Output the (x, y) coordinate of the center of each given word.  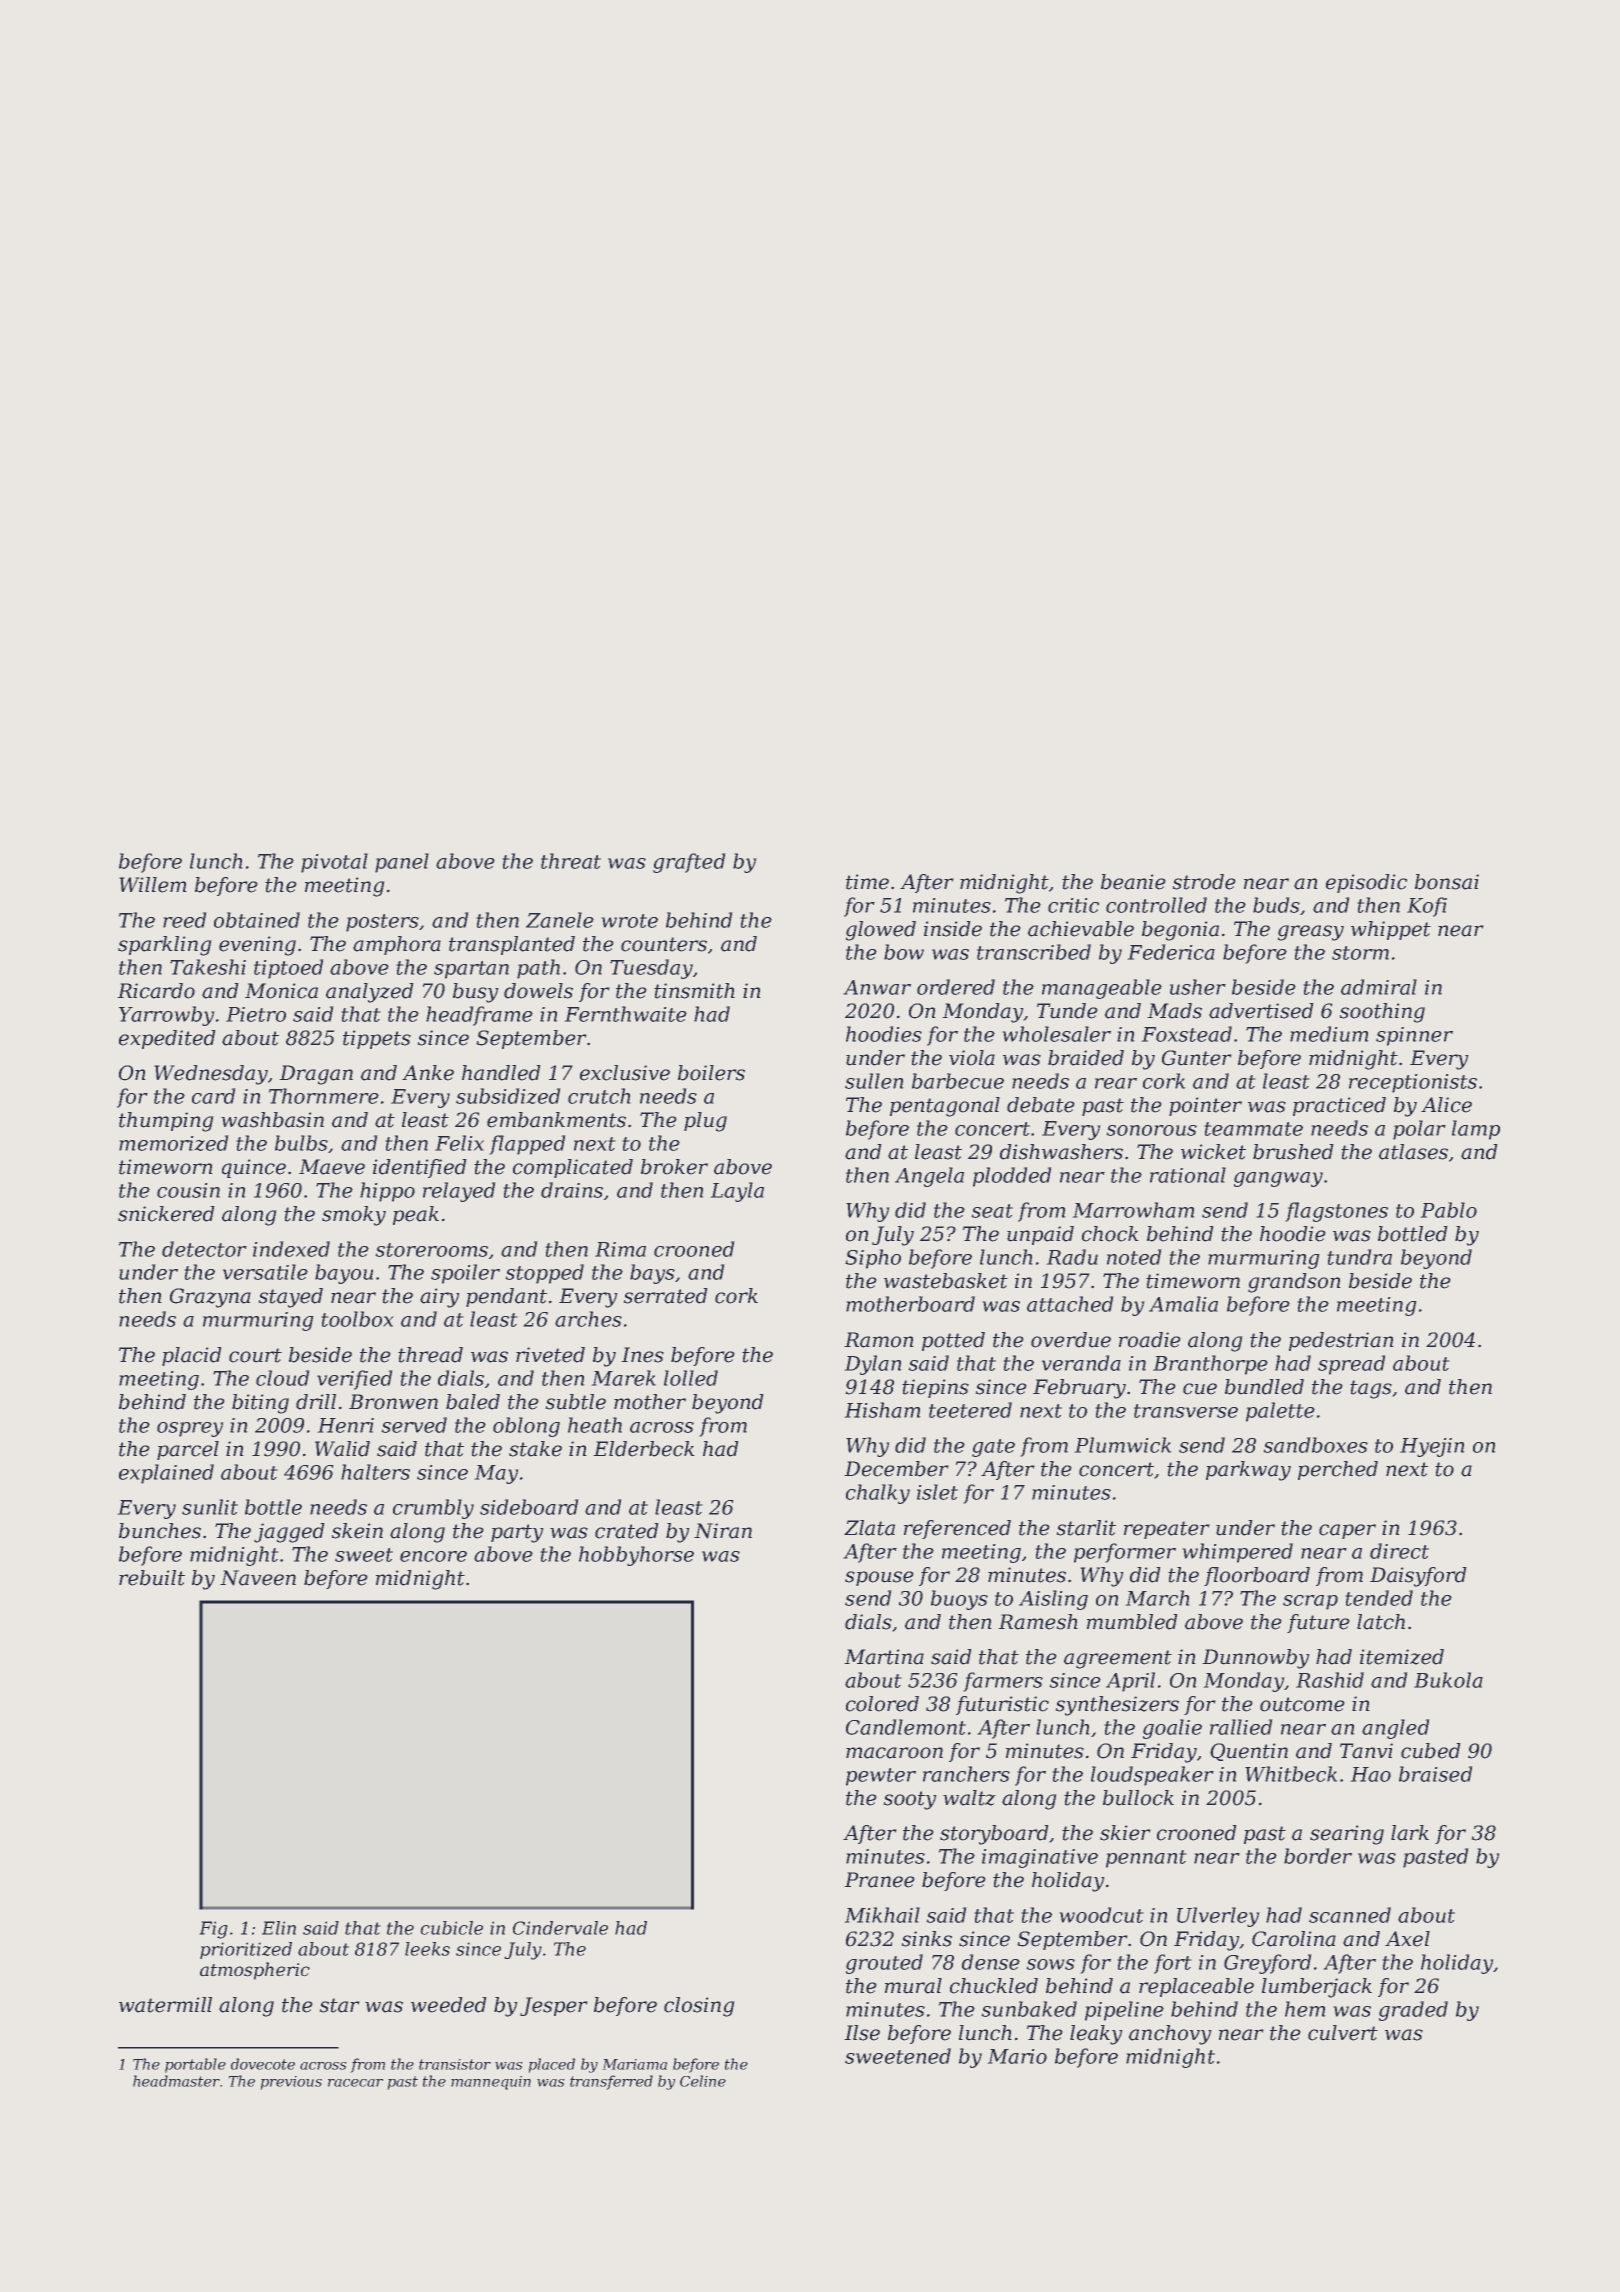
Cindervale (560, 1928)
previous (291, 2083)
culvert (1343, 2033)
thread (430, 1355)
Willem (153, 885)
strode (1204, 882)
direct (1399, 1551)
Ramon (879, 1340)
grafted (689, 863)
